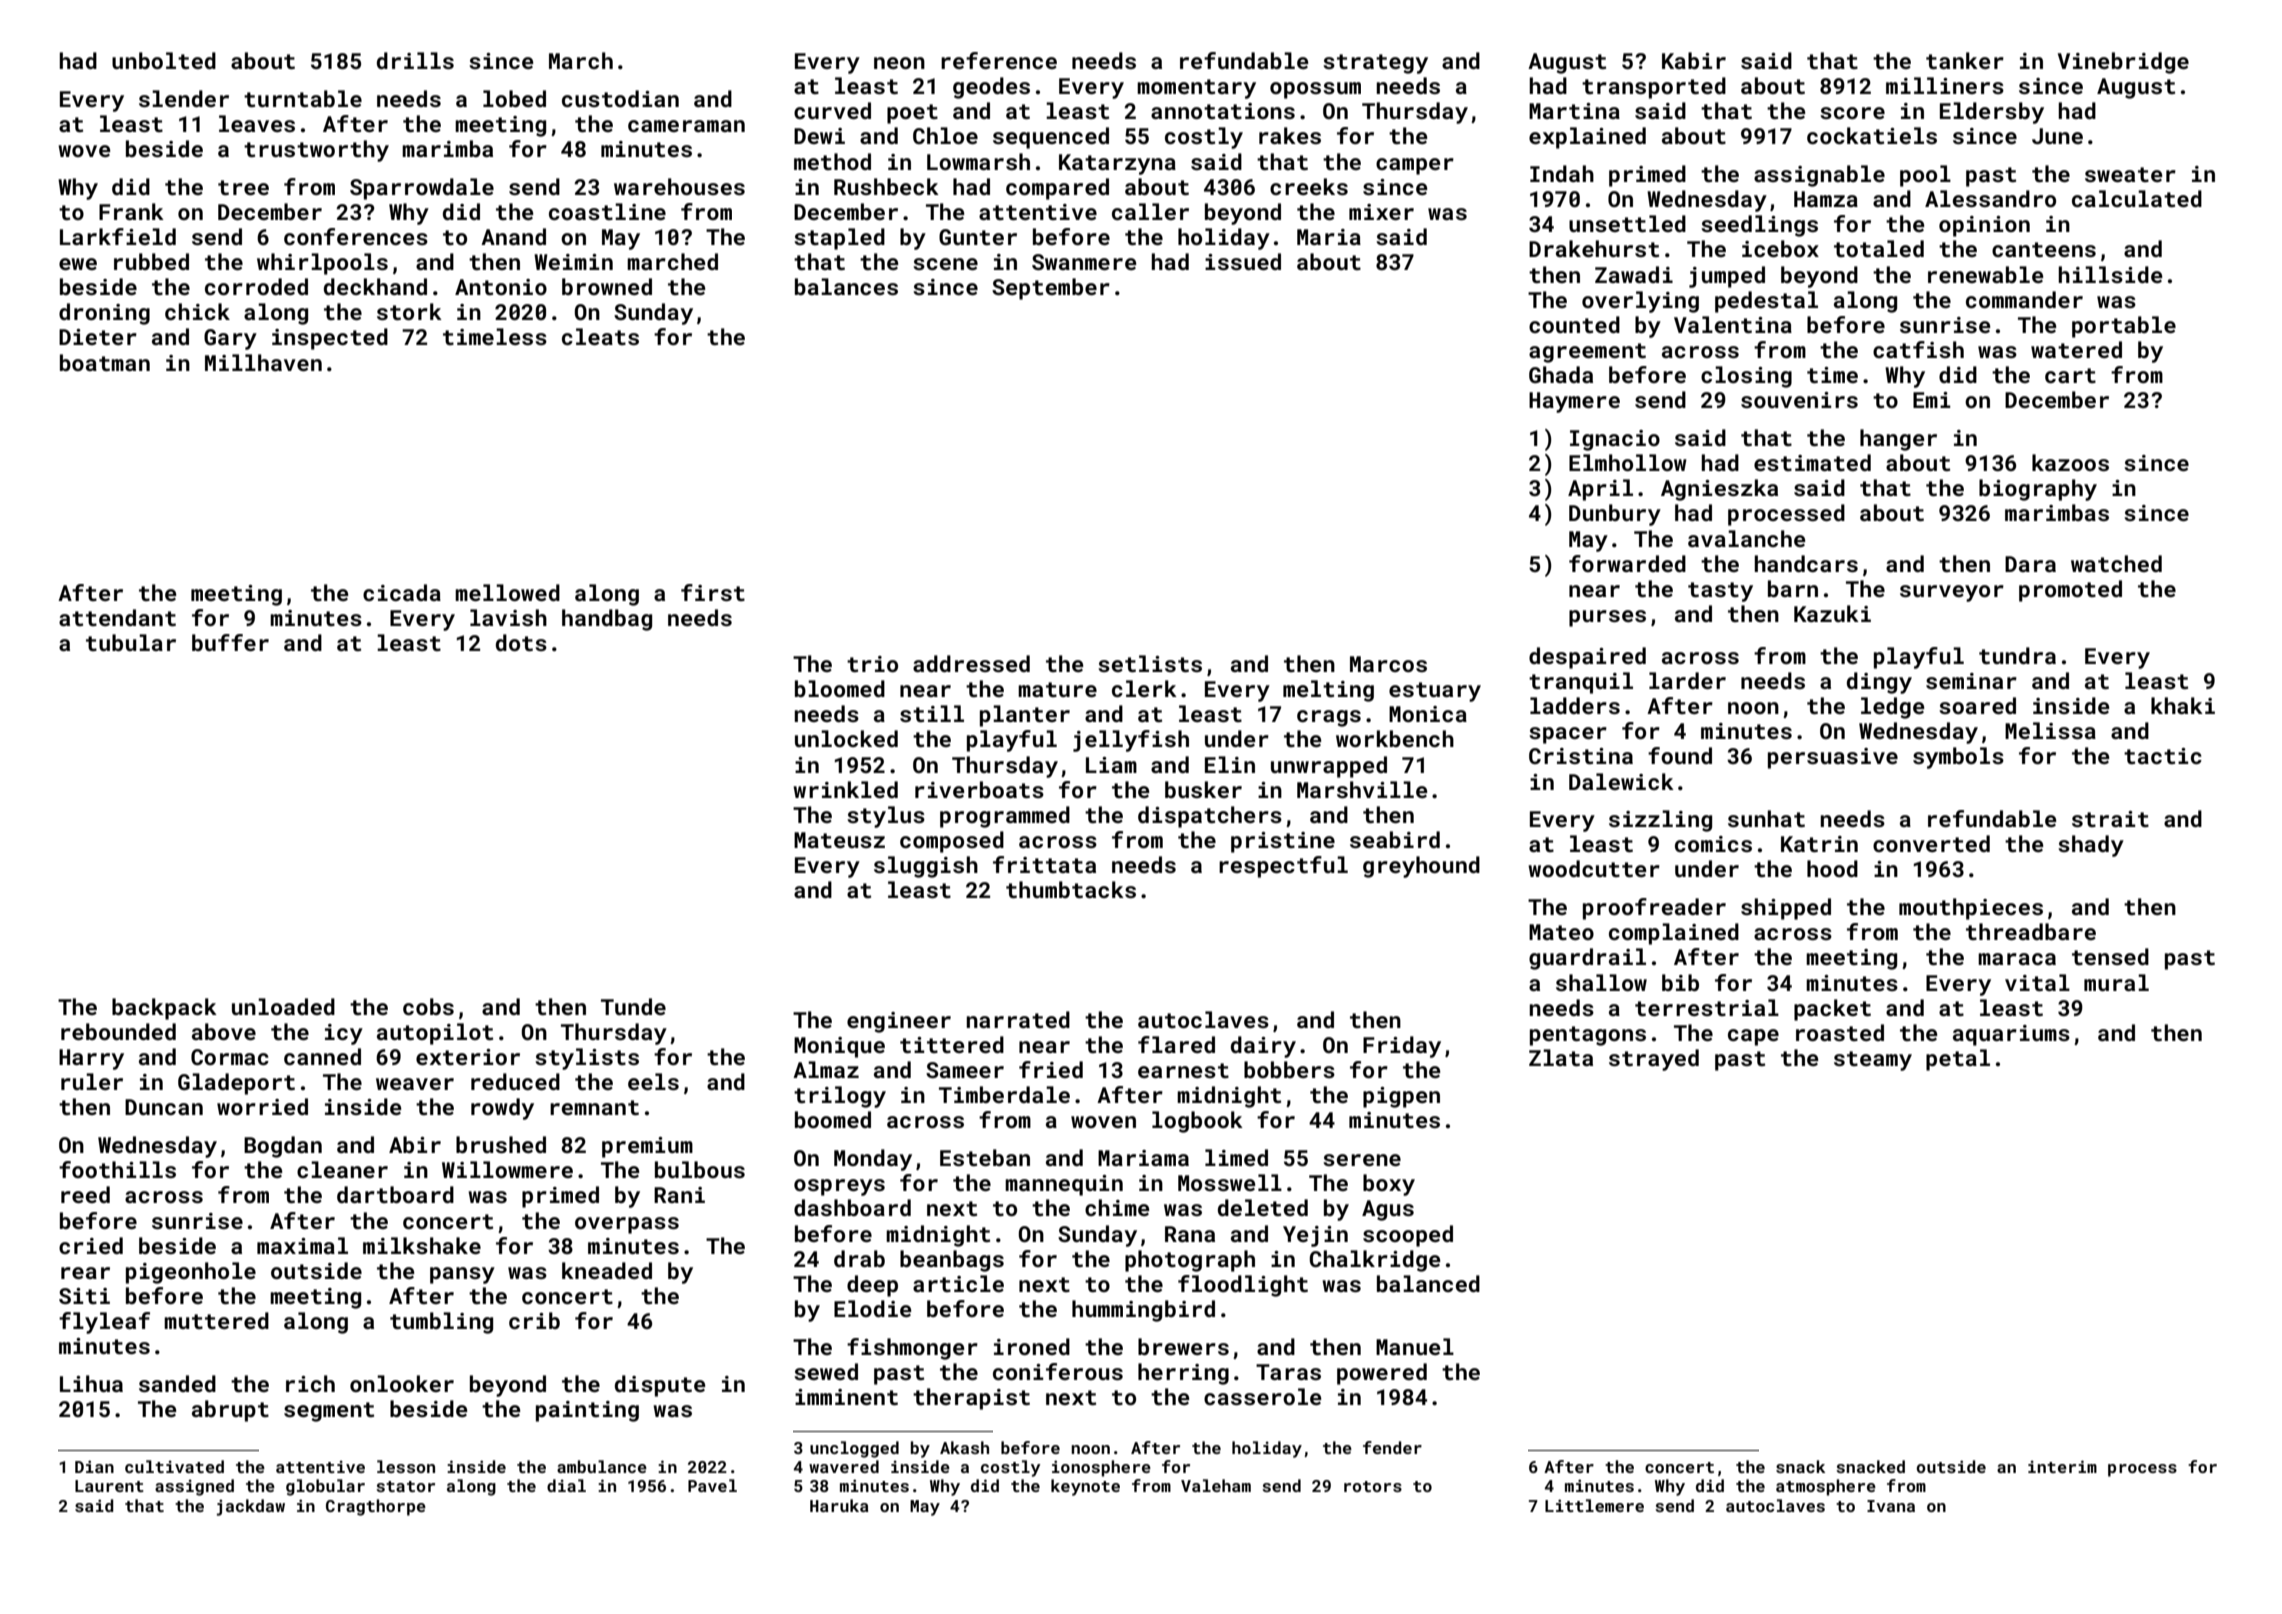 The height and width of the page is (1614, 2282). Describe the element at coordinates (2116, 563) in the page. I see `watched` at that location.
